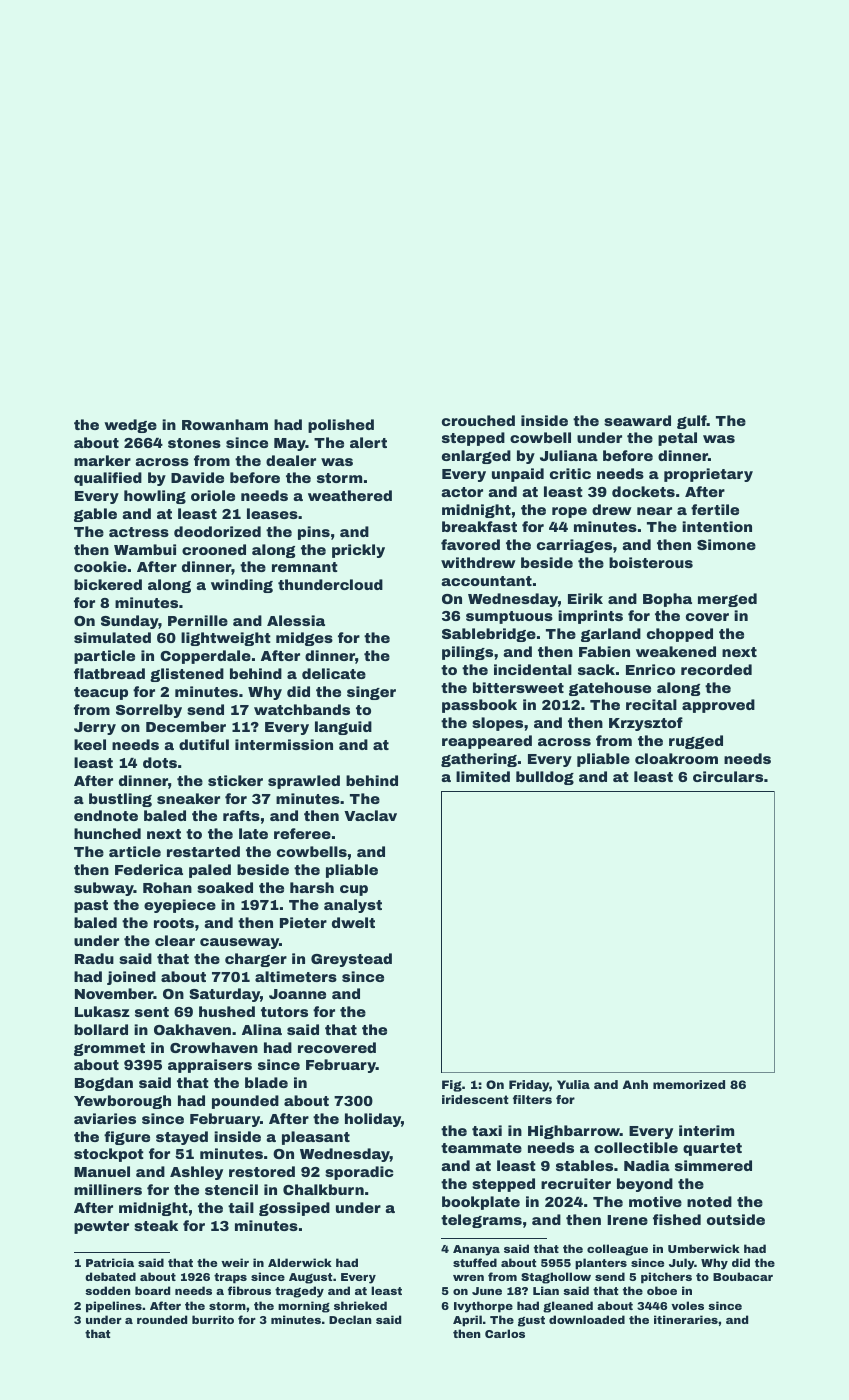 The height and width of the image is (1400, 849). Describe the element at coordinates (343, 728) in the image. I see `languid` at that location.
